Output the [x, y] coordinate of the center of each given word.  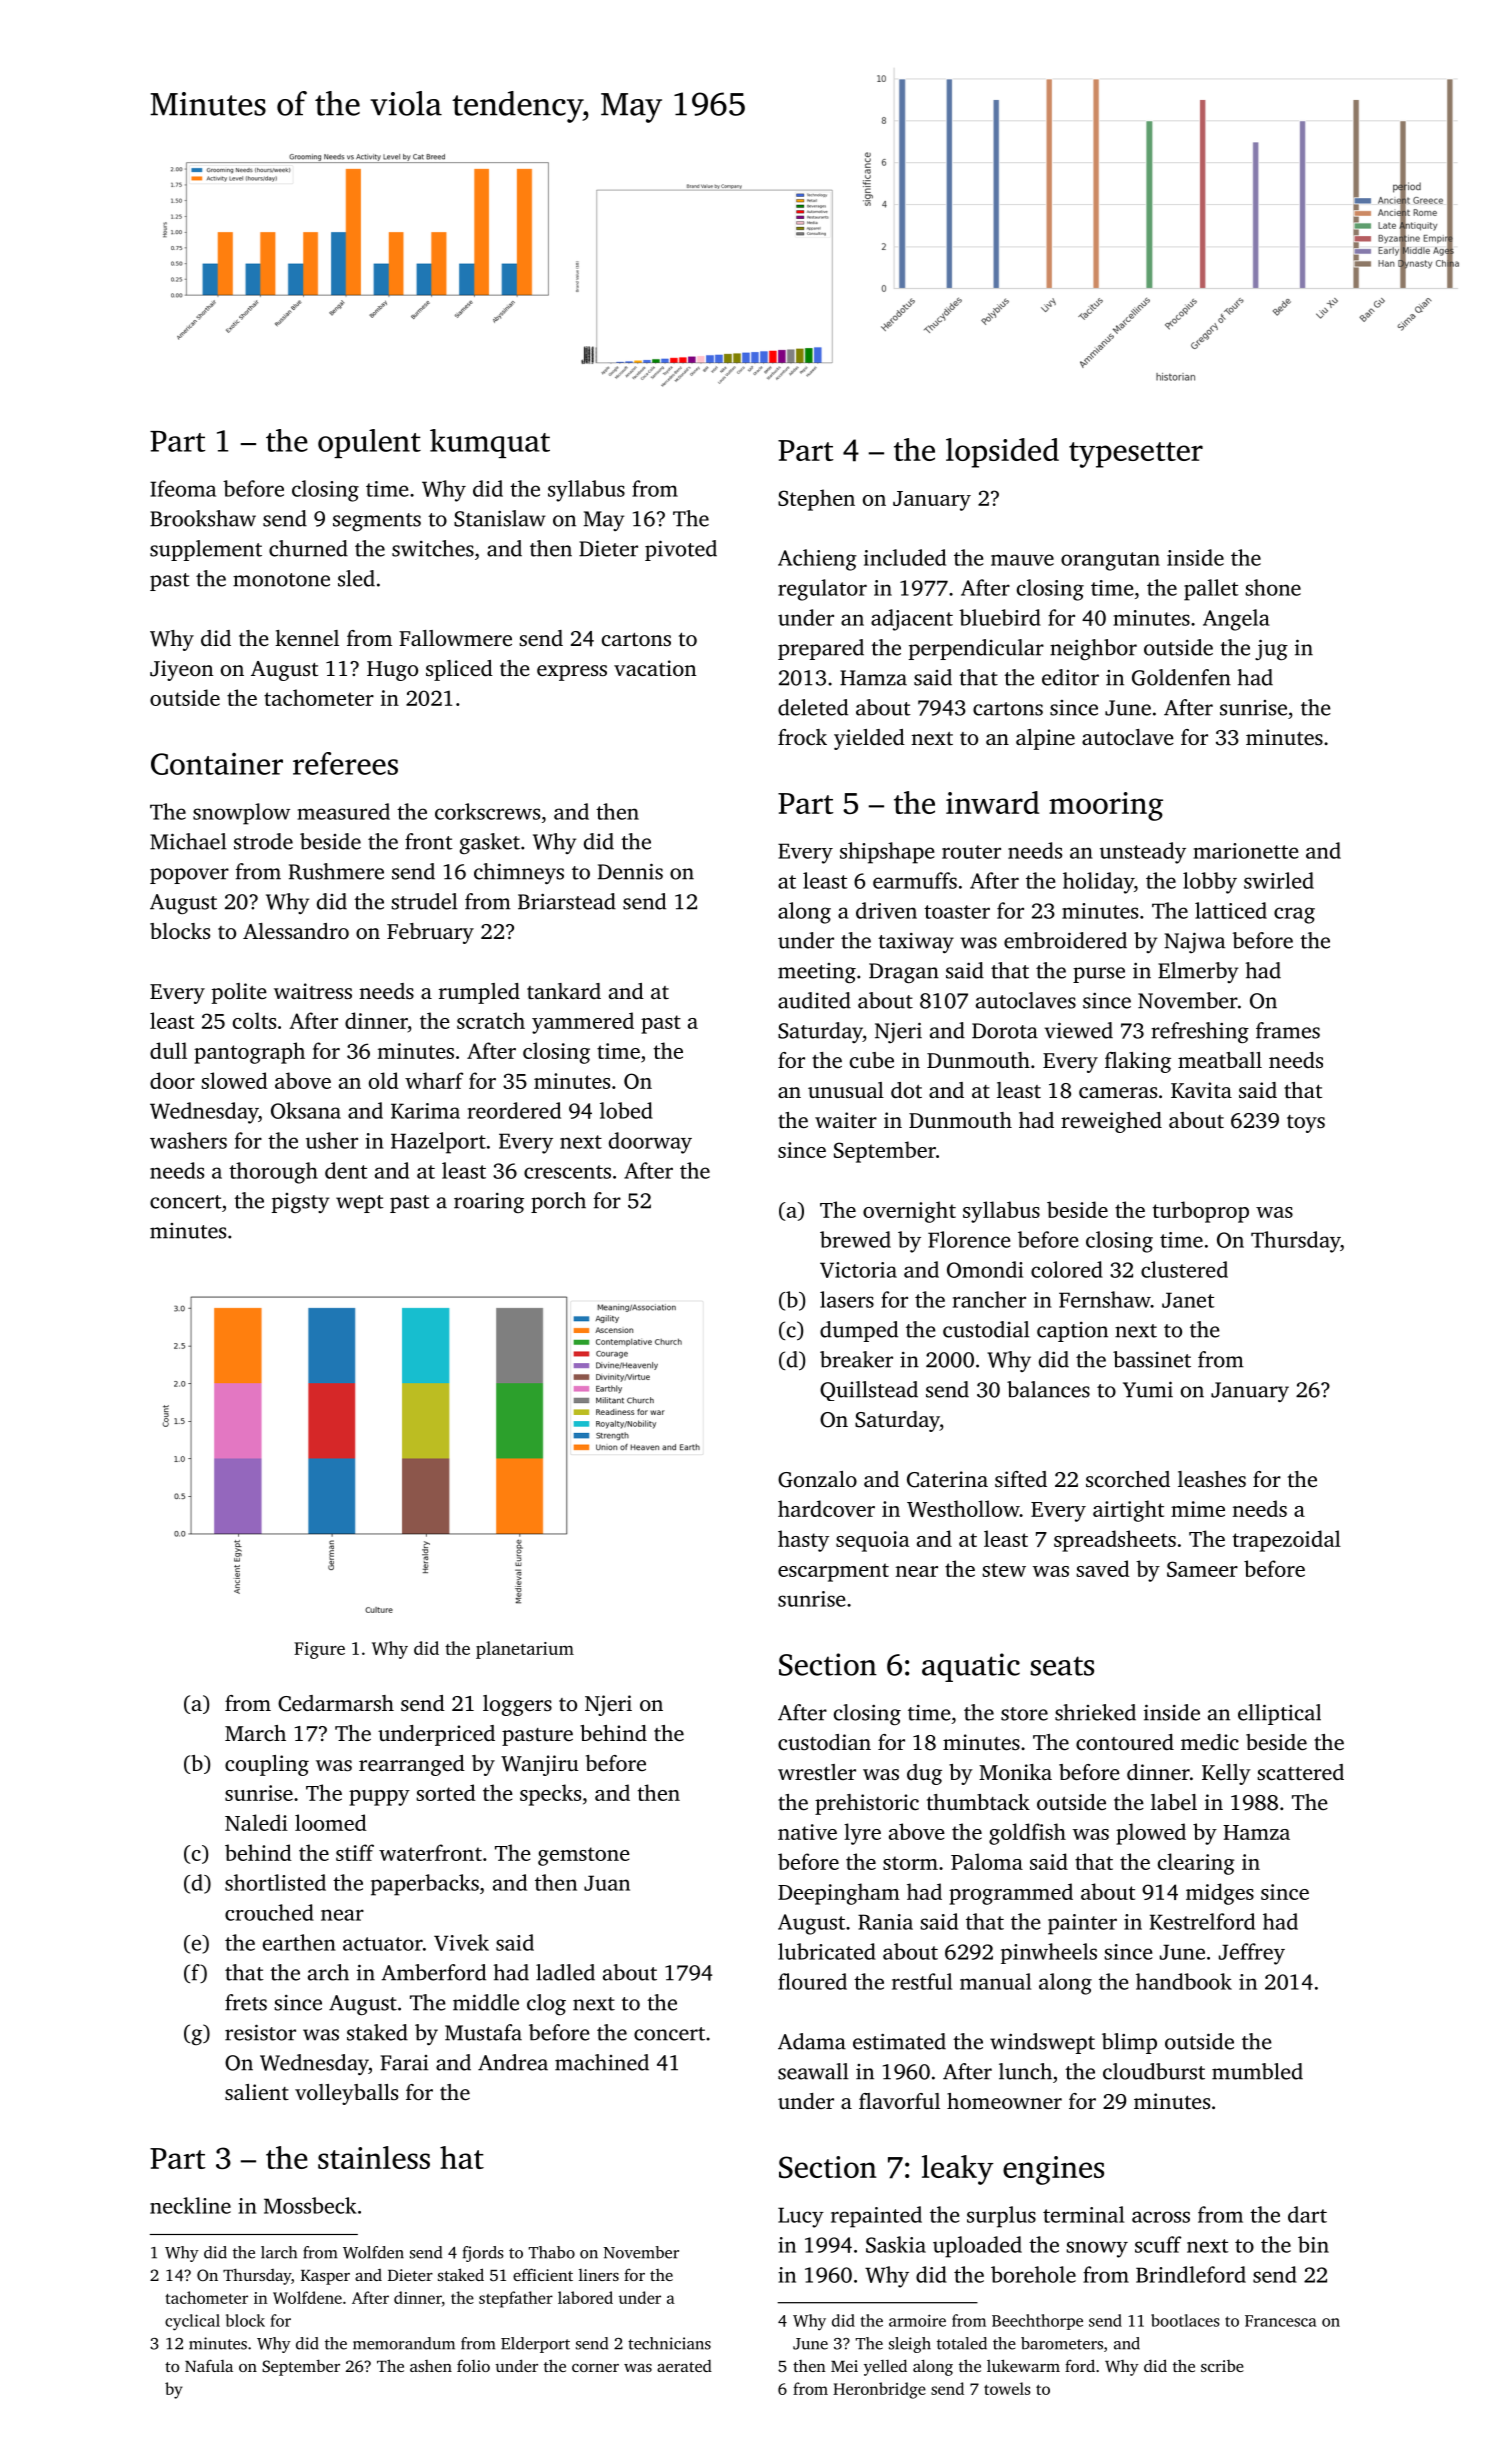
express [572, 673]
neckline [190, 2205]
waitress [313, 991]
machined [602, 2062]
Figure [319, 1650]
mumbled [1257, 2071]
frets [246, 2002]
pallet [1211, 590]
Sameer [1202, 1569]
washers [188, 1140]
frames [1288, 1030]
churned [308, 548]
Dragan [904, 973]
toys [1306, 1124]
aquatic [971, 1667]
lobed [626, 1110]
